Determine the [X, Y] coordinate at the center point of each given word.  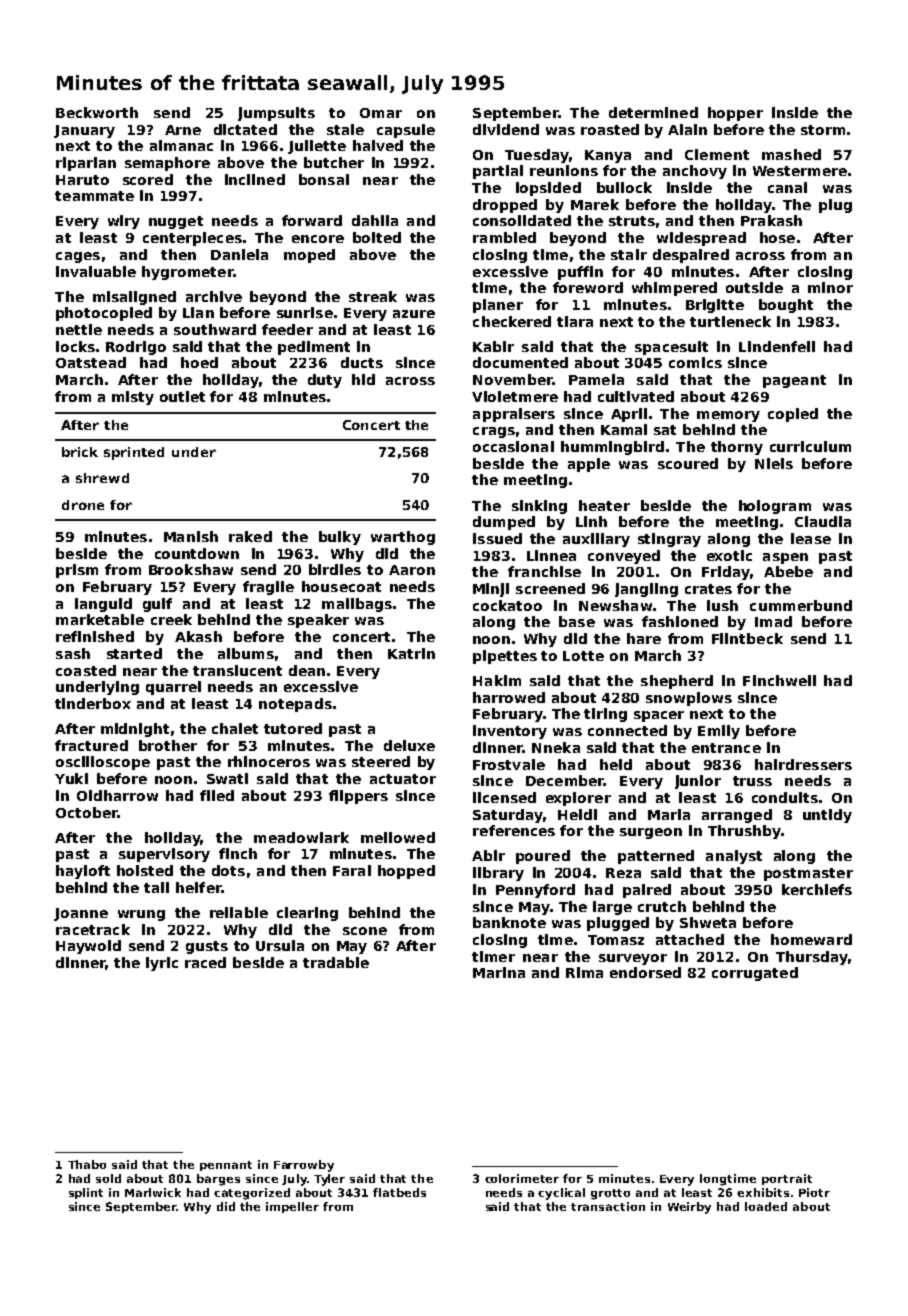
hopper [735, 114]
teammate [94, 196]
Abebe [788, 571]
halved [378, 145]
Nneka [556, 747]
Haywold [88, 947]
